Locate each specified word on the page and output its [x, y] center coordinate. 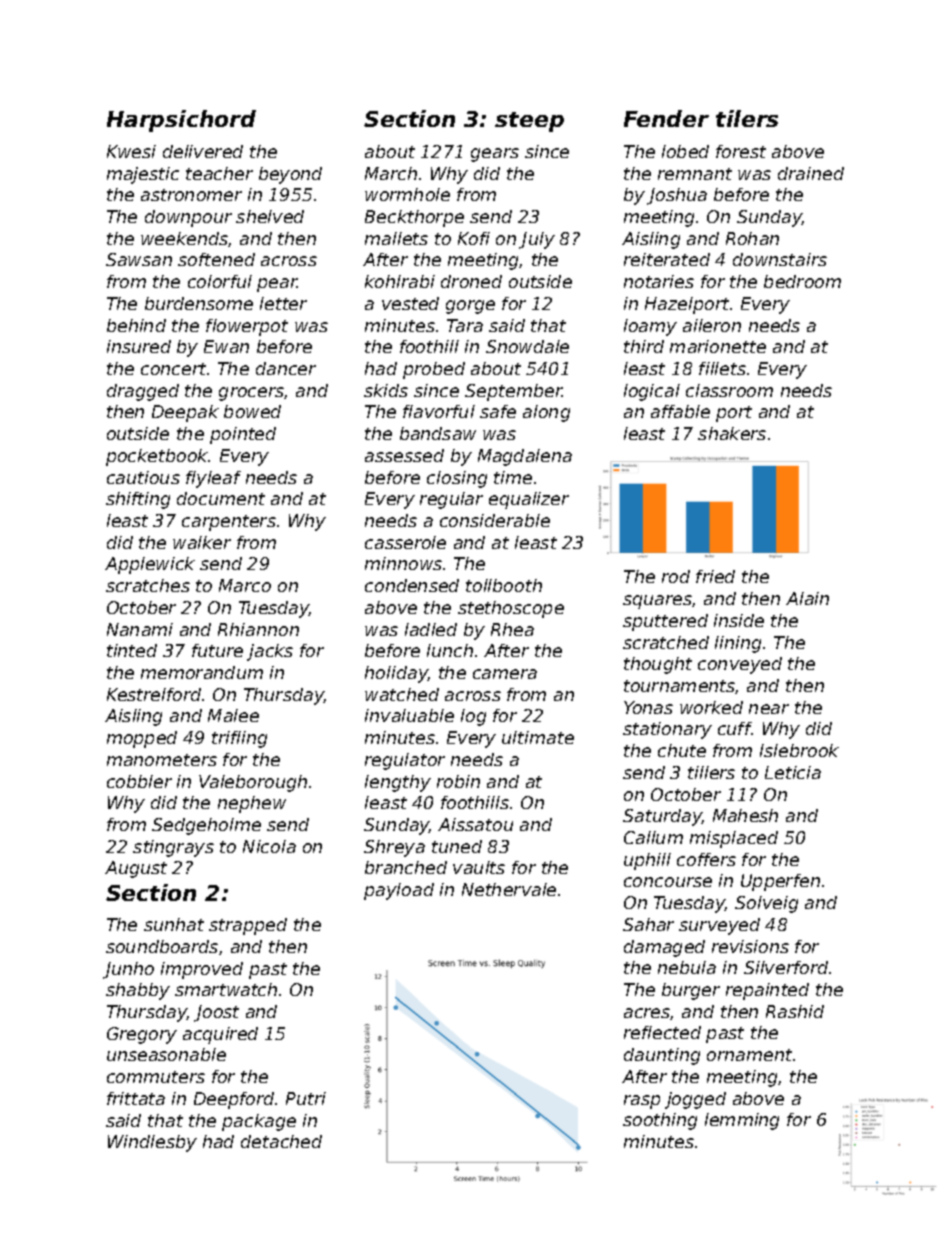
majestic [143, 175]
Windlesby [152, 1143]
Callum [653, 837]
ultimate [538, 737]
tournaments [680, 687]
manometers [162, 760]
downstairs [780, 259]
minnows [403, 563]
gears [495, 155]
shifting [138, 500]
